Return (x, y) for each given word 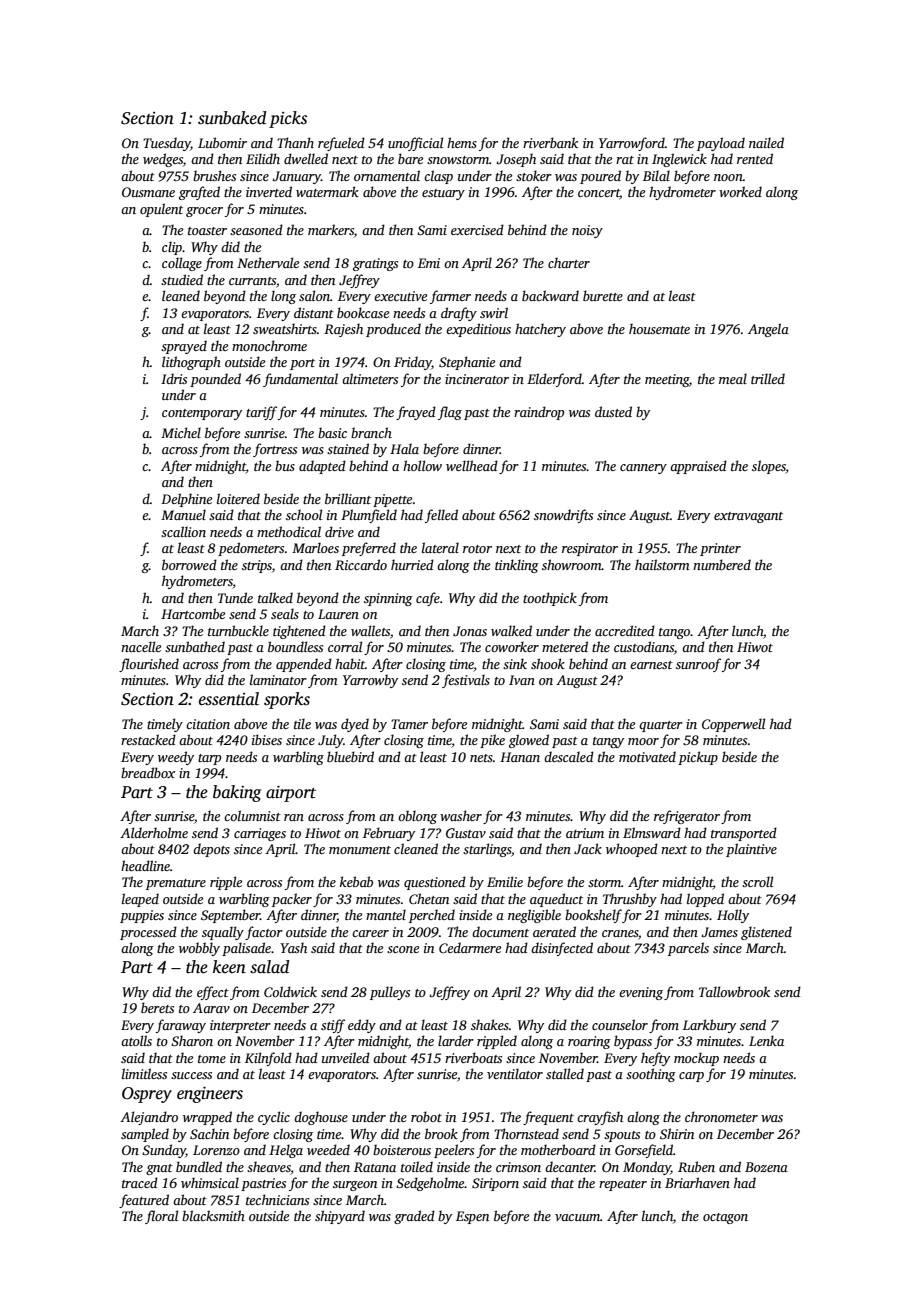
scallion (183, 531)
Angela (768, 330)
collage (182, 264)
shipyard (340, 1217)
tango (675, 633)
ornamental (387, 175)
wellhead (472, 465)
